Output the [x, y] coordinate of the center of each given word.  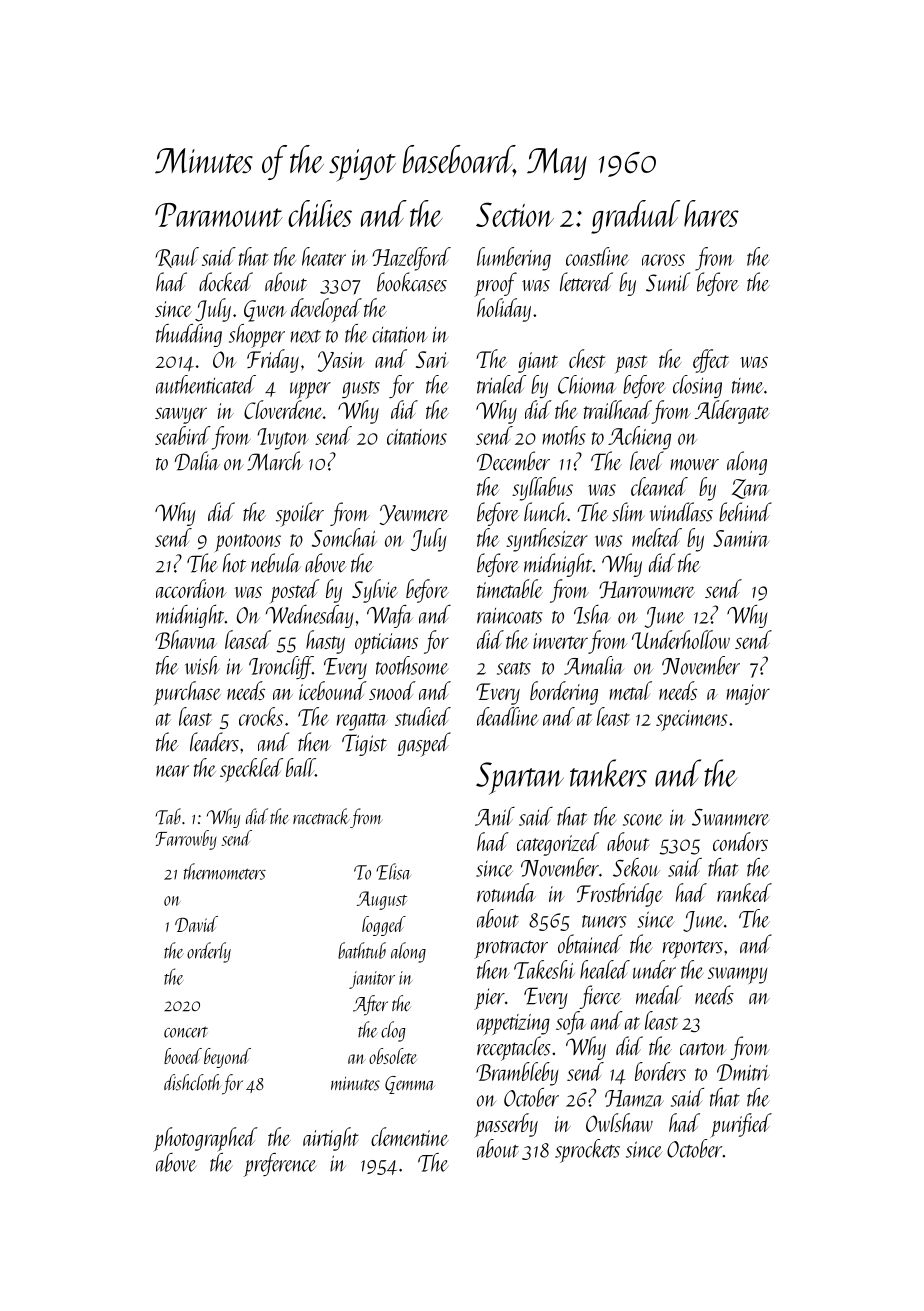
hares [711, 213]
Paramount [219, 215]
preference [280, 1165]
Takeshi [544, 969]
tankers [608, 773]
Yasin [341, 361]
